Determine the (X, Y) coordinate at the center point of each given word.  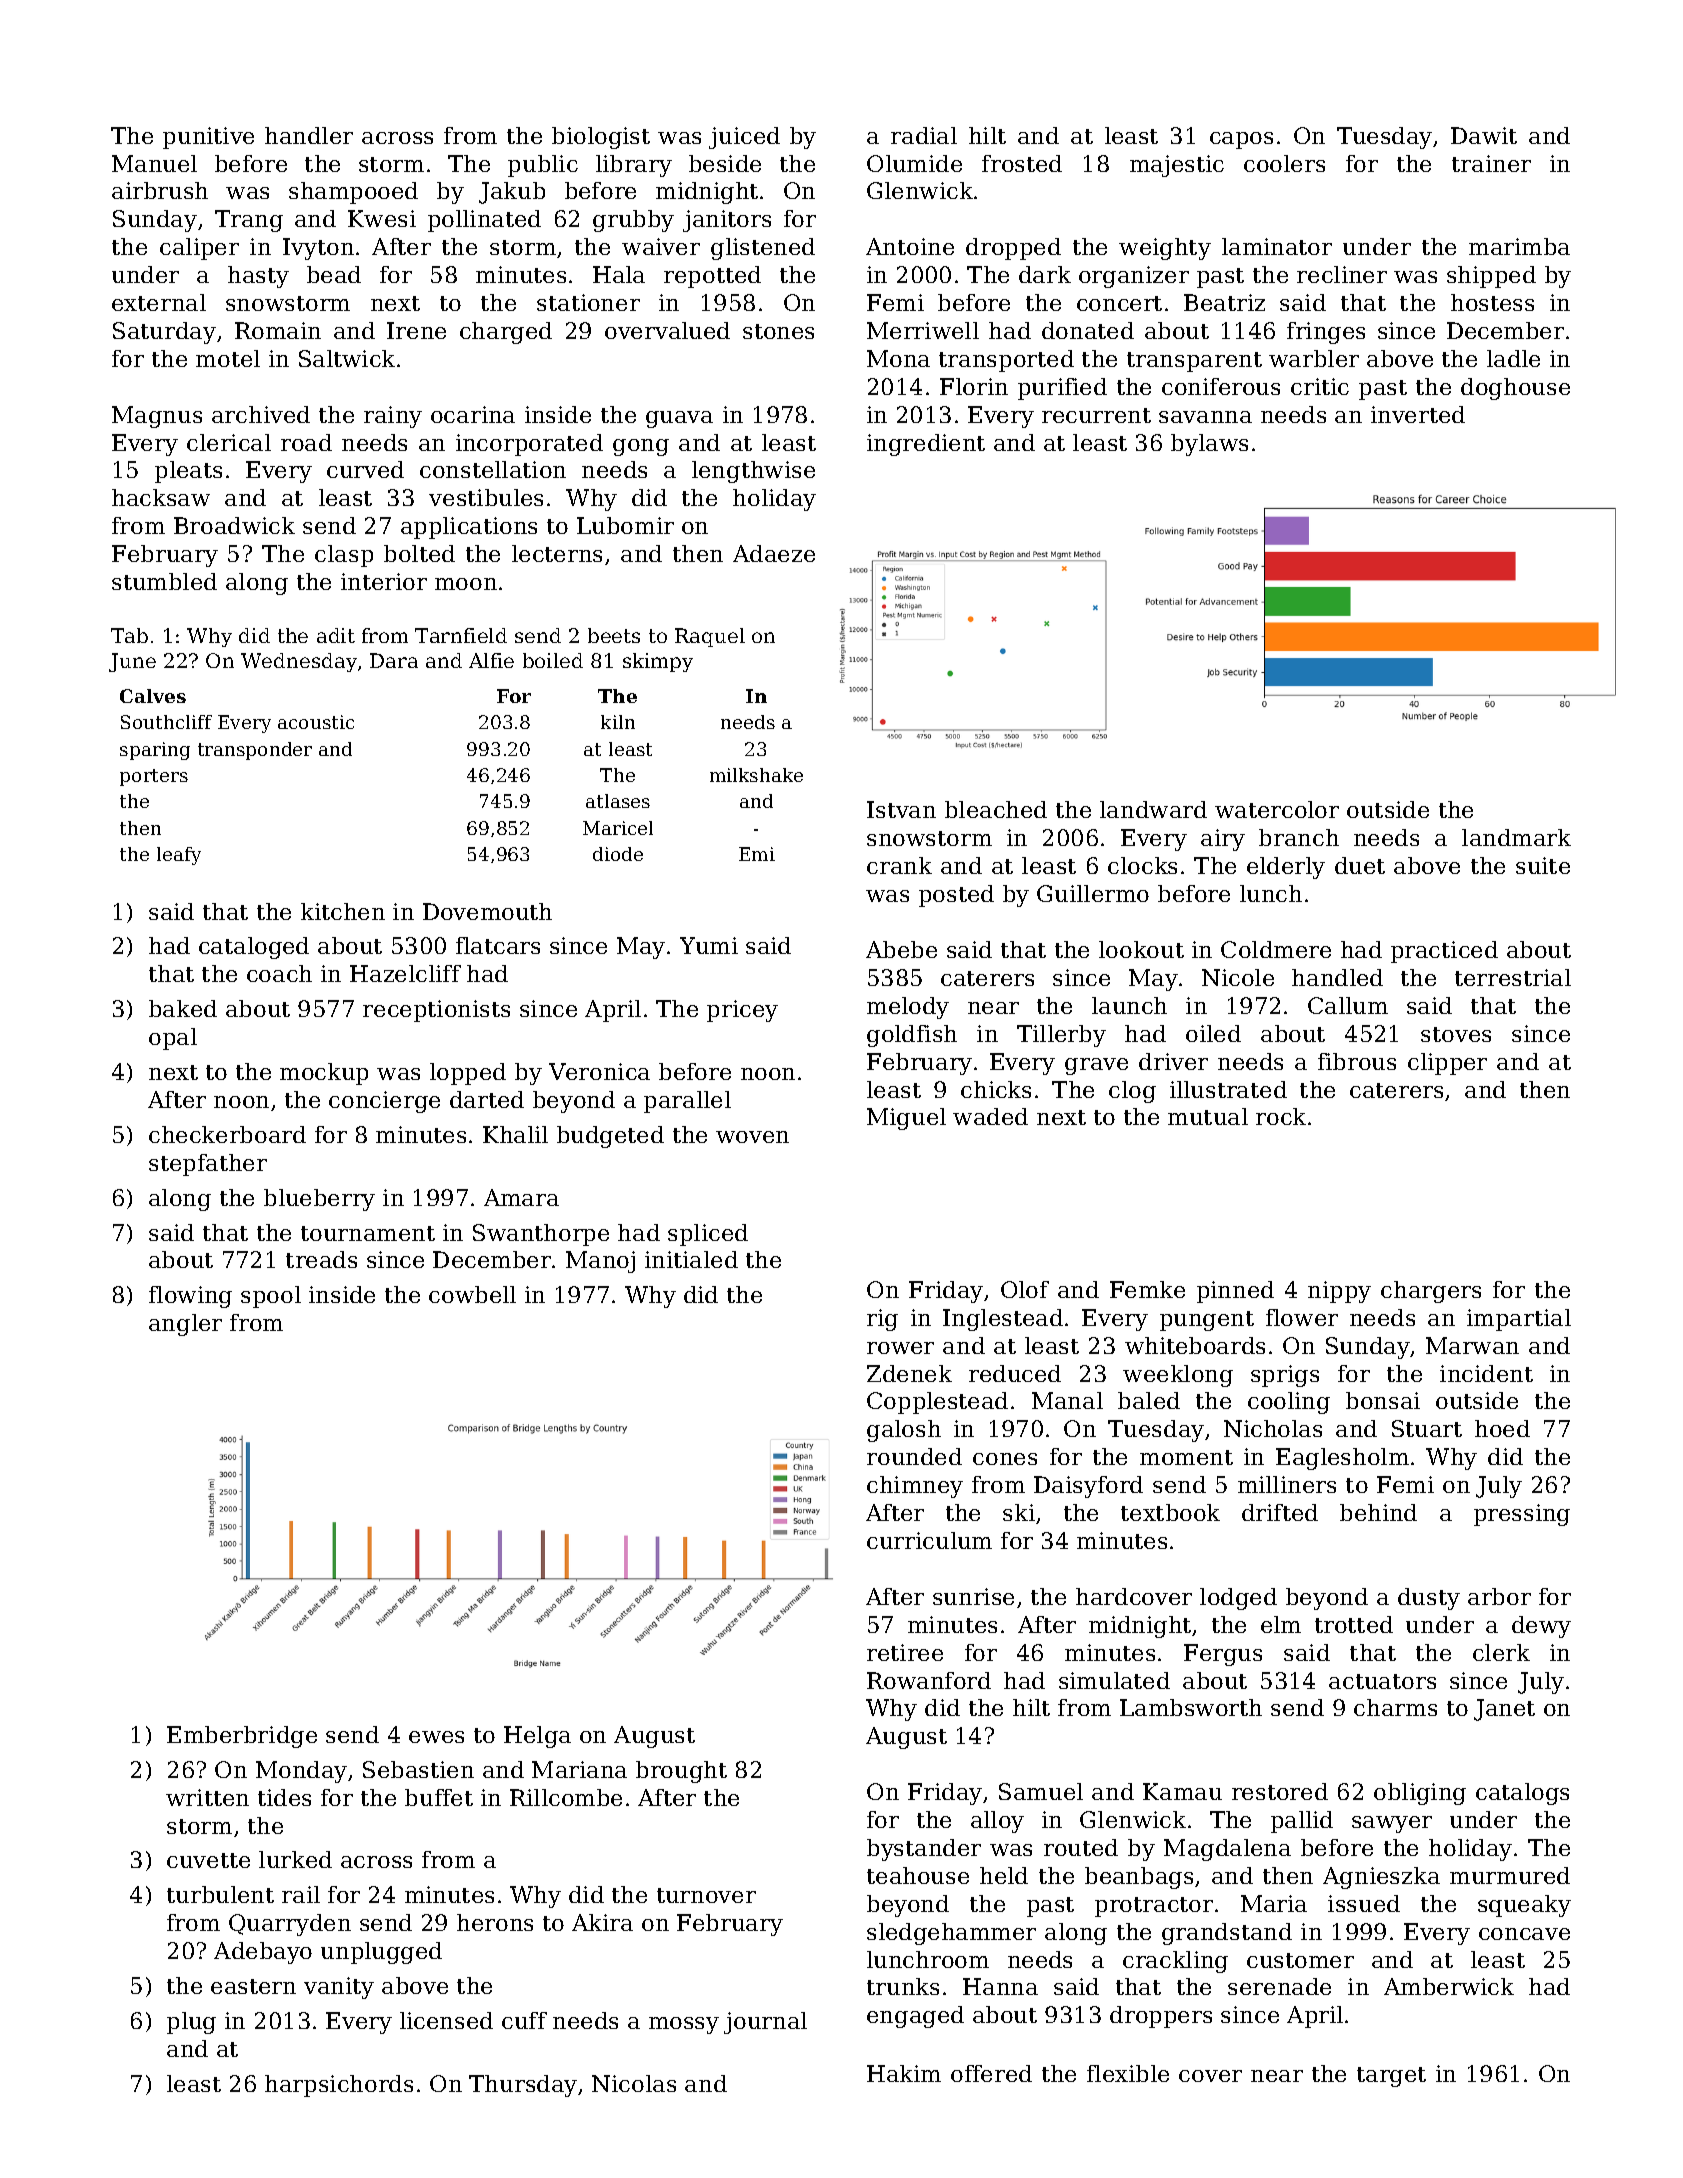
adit (336, 635)
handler (309, 135)
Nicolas (634, 2083)
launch (1129, 1005)
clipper (1447, 1064)
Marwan (1472, 1345)
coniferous (1221, 386)
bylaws (1209, 445)
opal (173, 1039)
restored (1280, 1791)
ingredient (926, 445)
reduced (1015, 1373)
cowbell (472, 1294)
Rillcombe (566, 1797)
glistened (763, 249)
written (207, 1797)
